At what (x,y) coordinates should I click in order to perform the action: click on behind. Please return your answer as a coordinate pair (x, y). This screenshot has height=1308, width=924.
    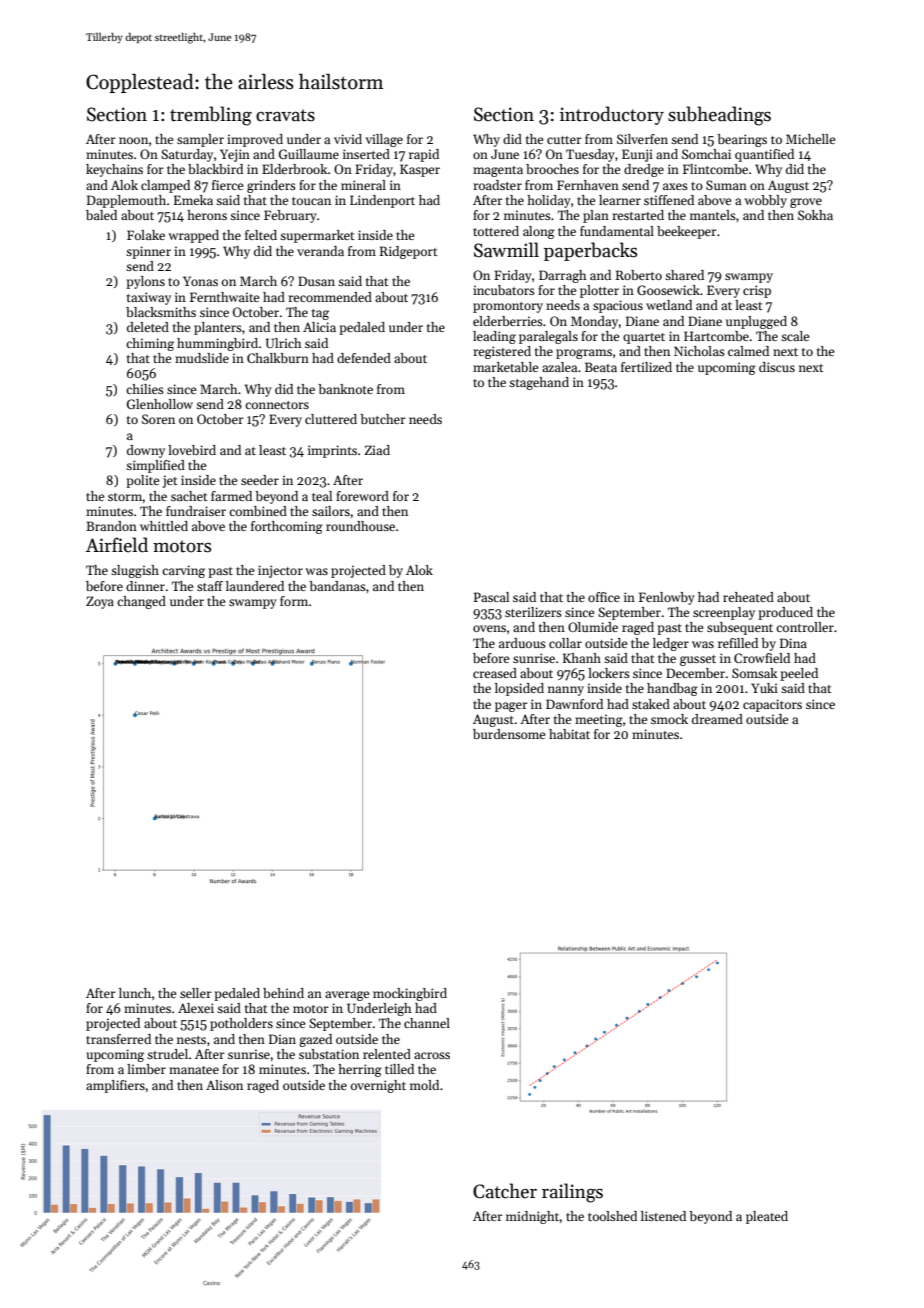
    Looking at the image, I should click on (283, 993).
